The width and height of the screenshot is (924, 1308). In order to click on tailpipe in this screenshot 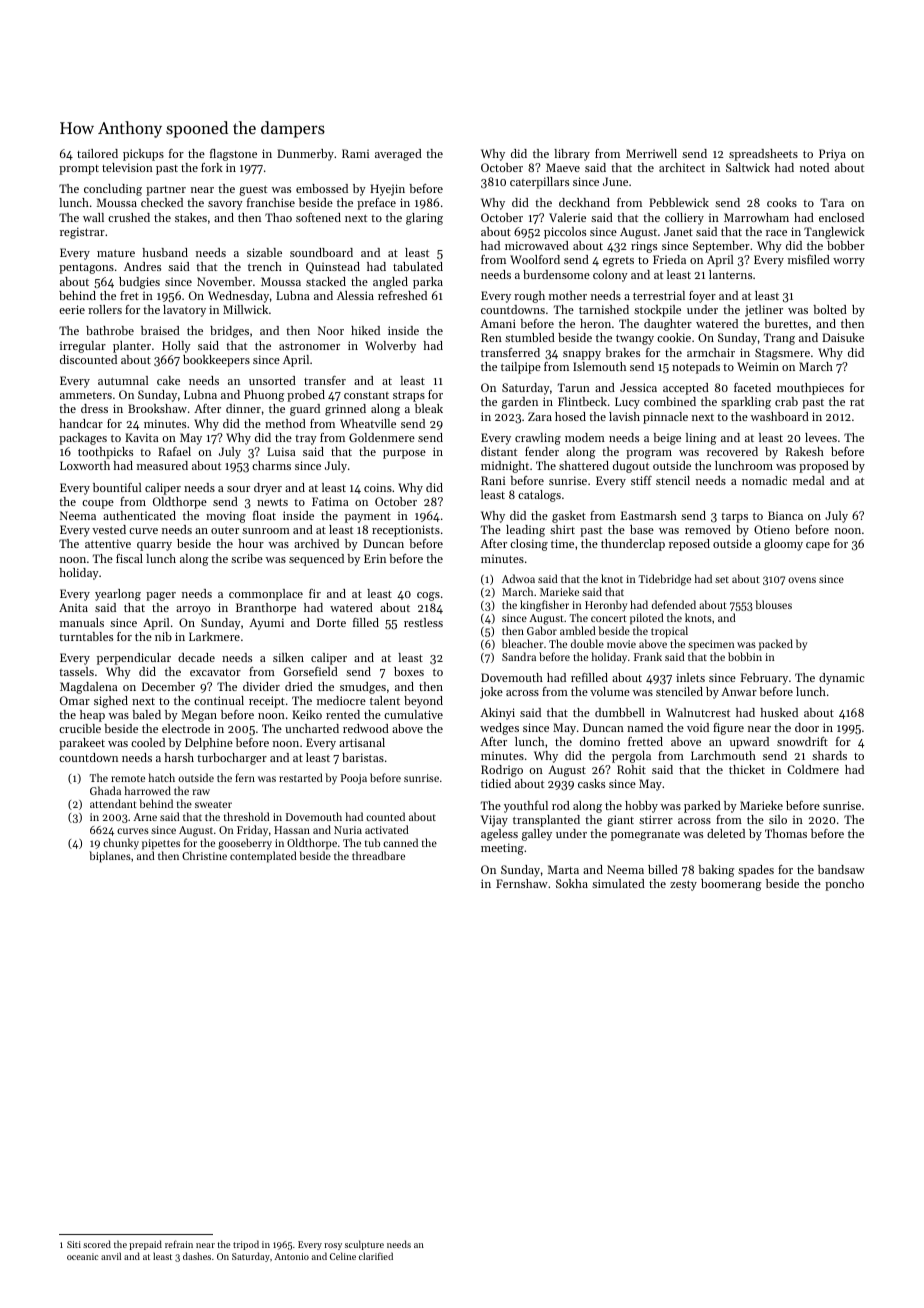, I will do `click(521, 368)`.
